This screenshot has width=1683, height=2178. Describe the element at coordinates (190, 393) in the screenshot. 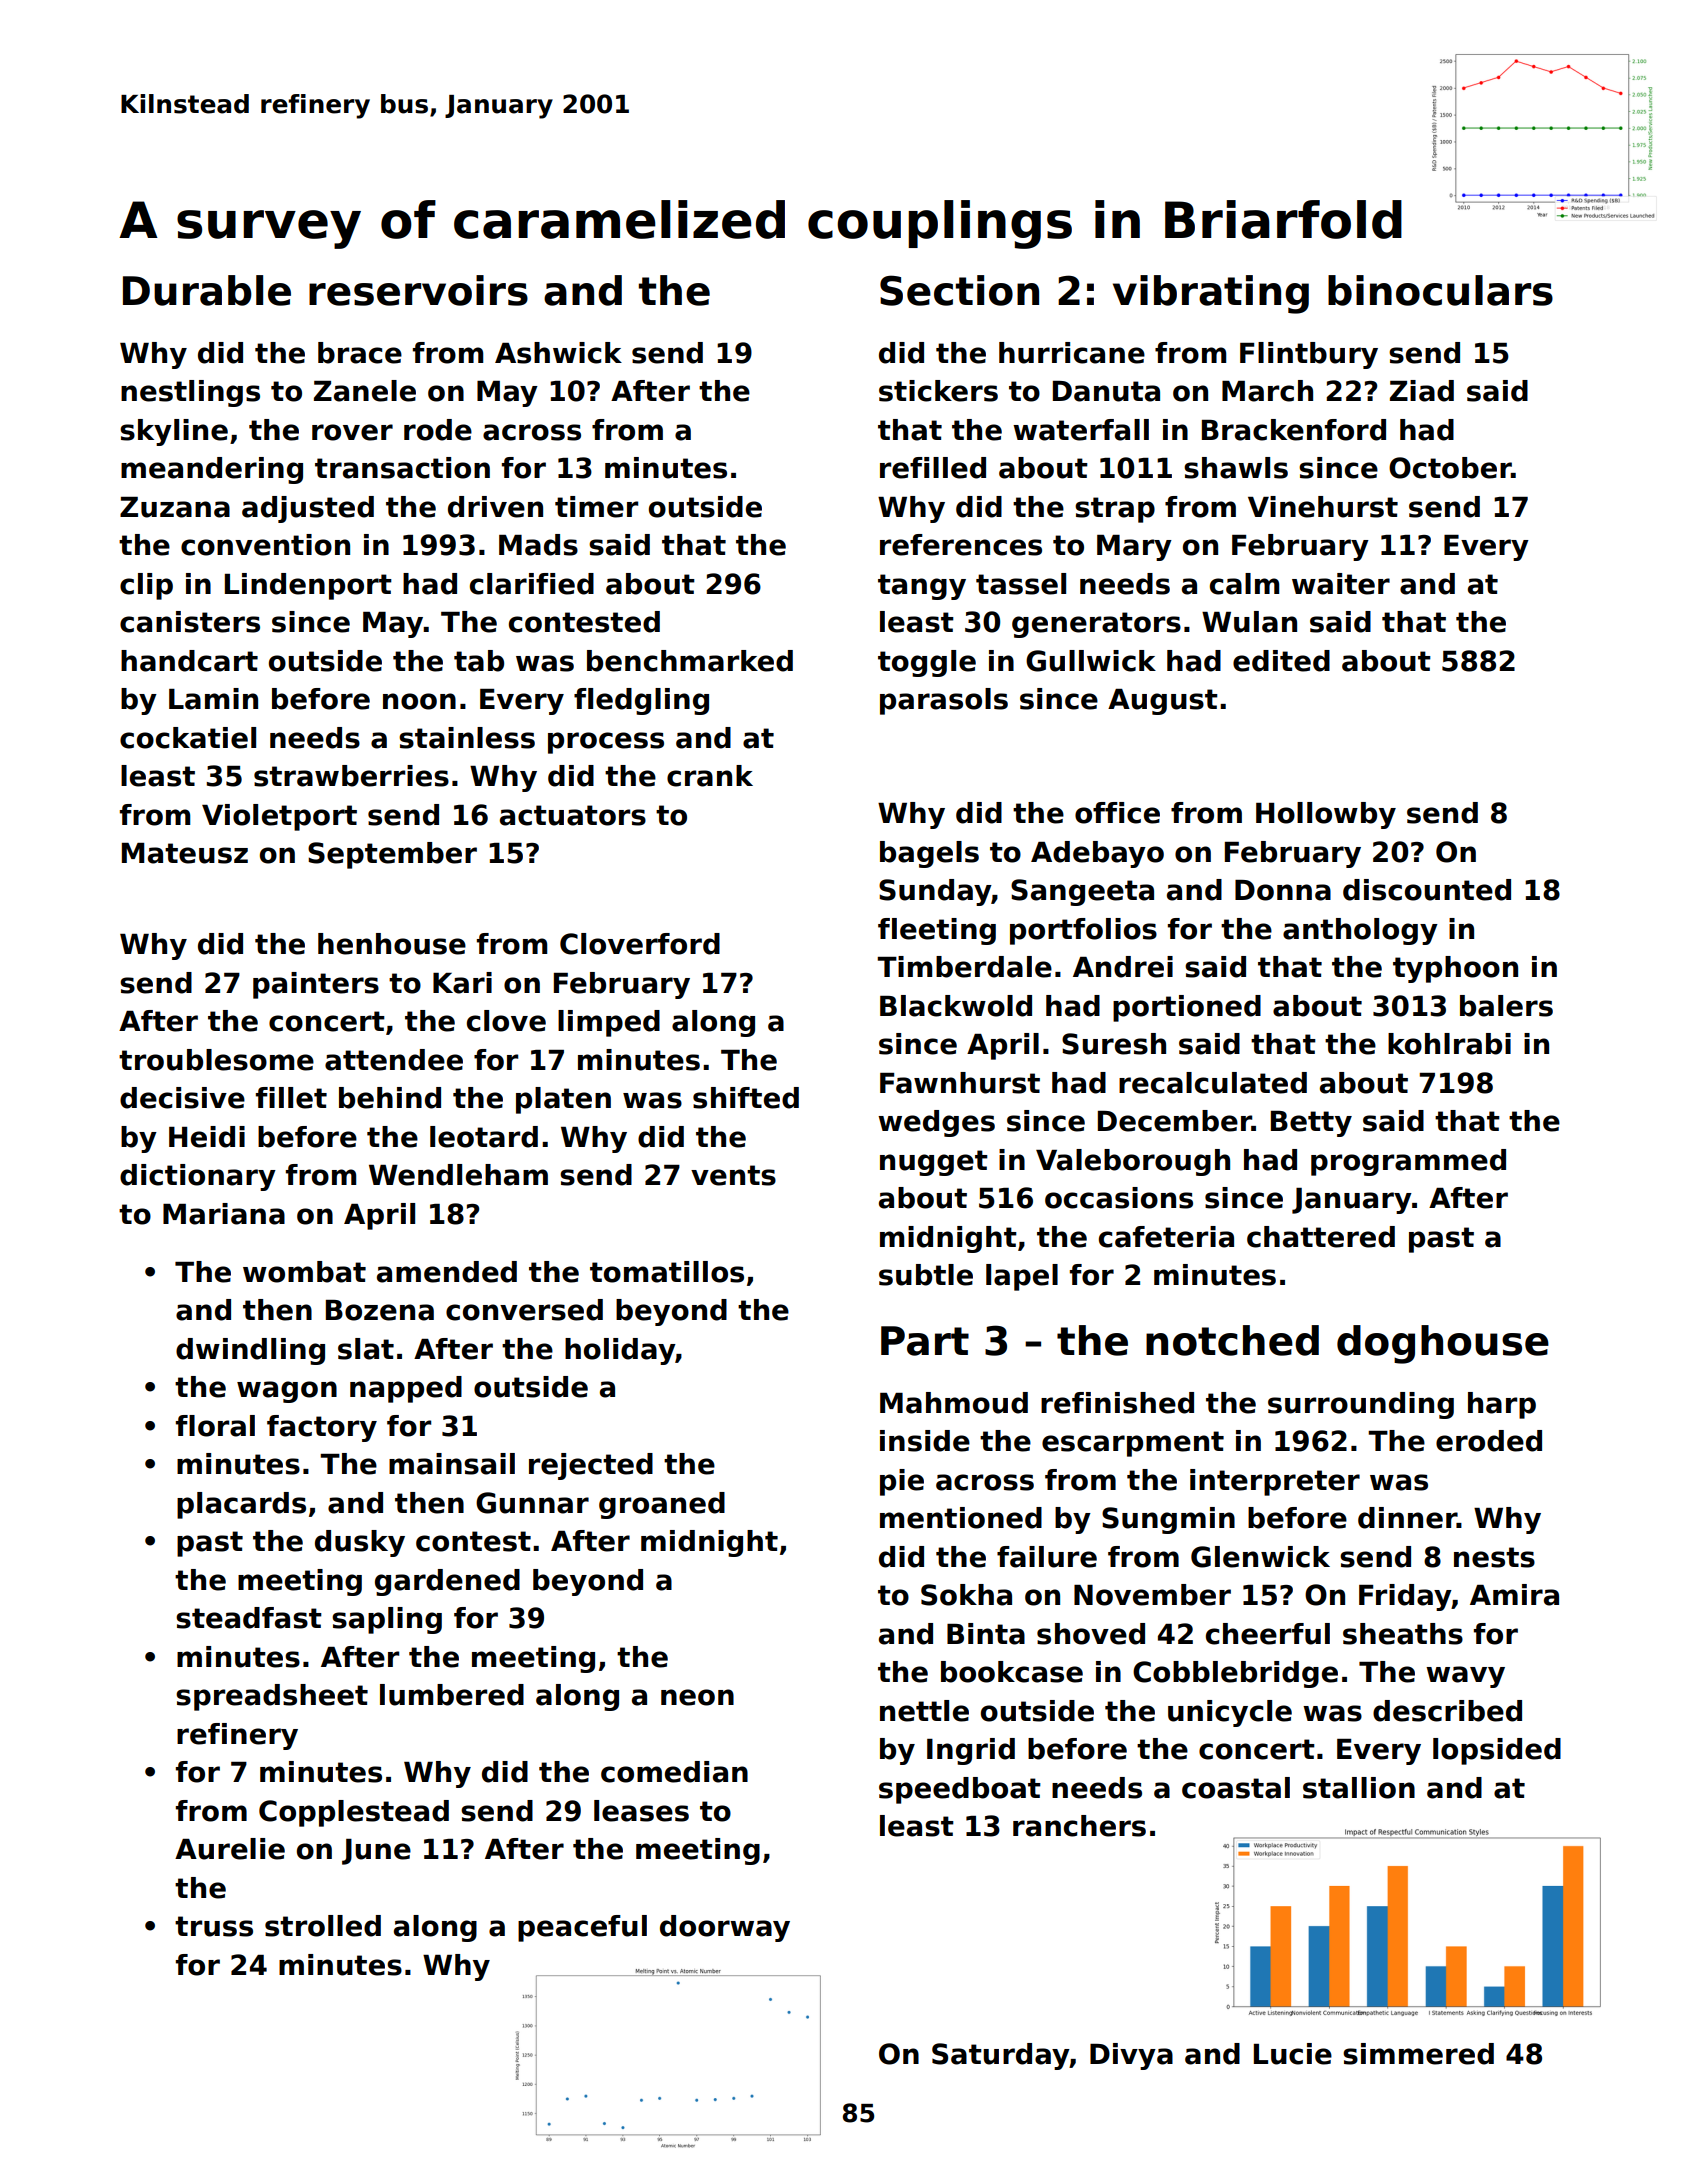

I see `nestlings` at that location.
